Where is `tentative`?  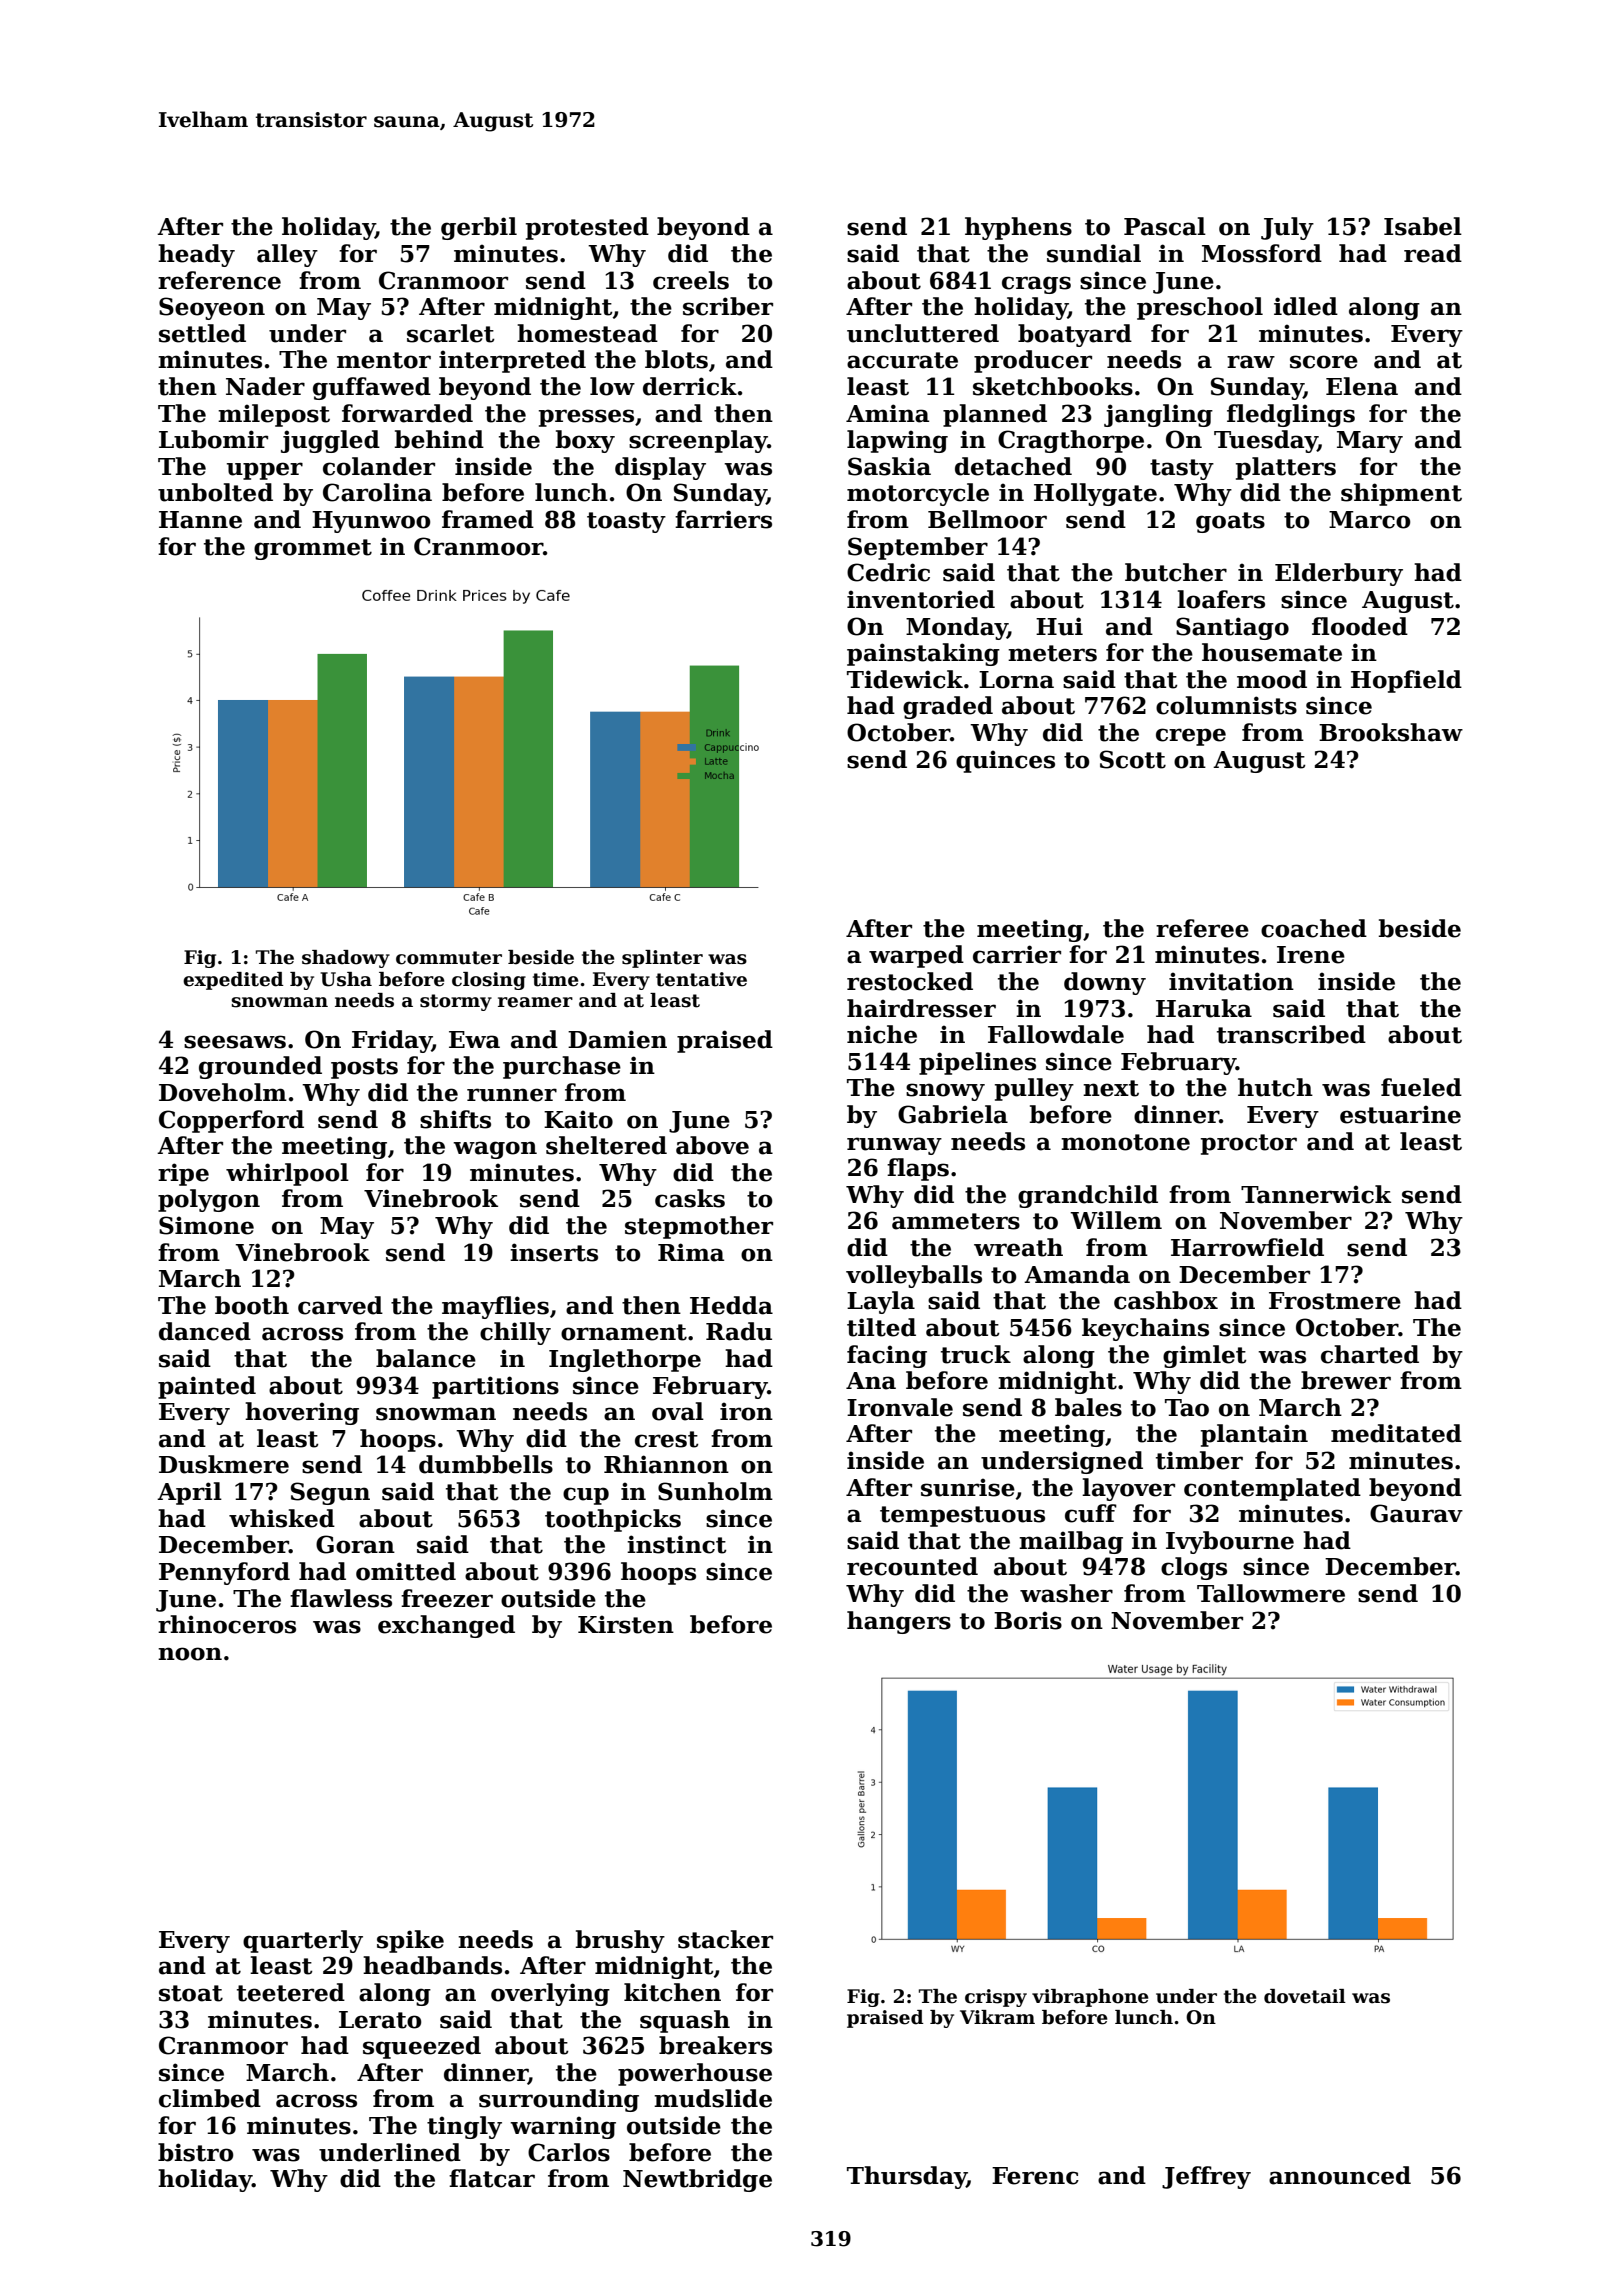 tentative is located at coordinates (701, 979).
